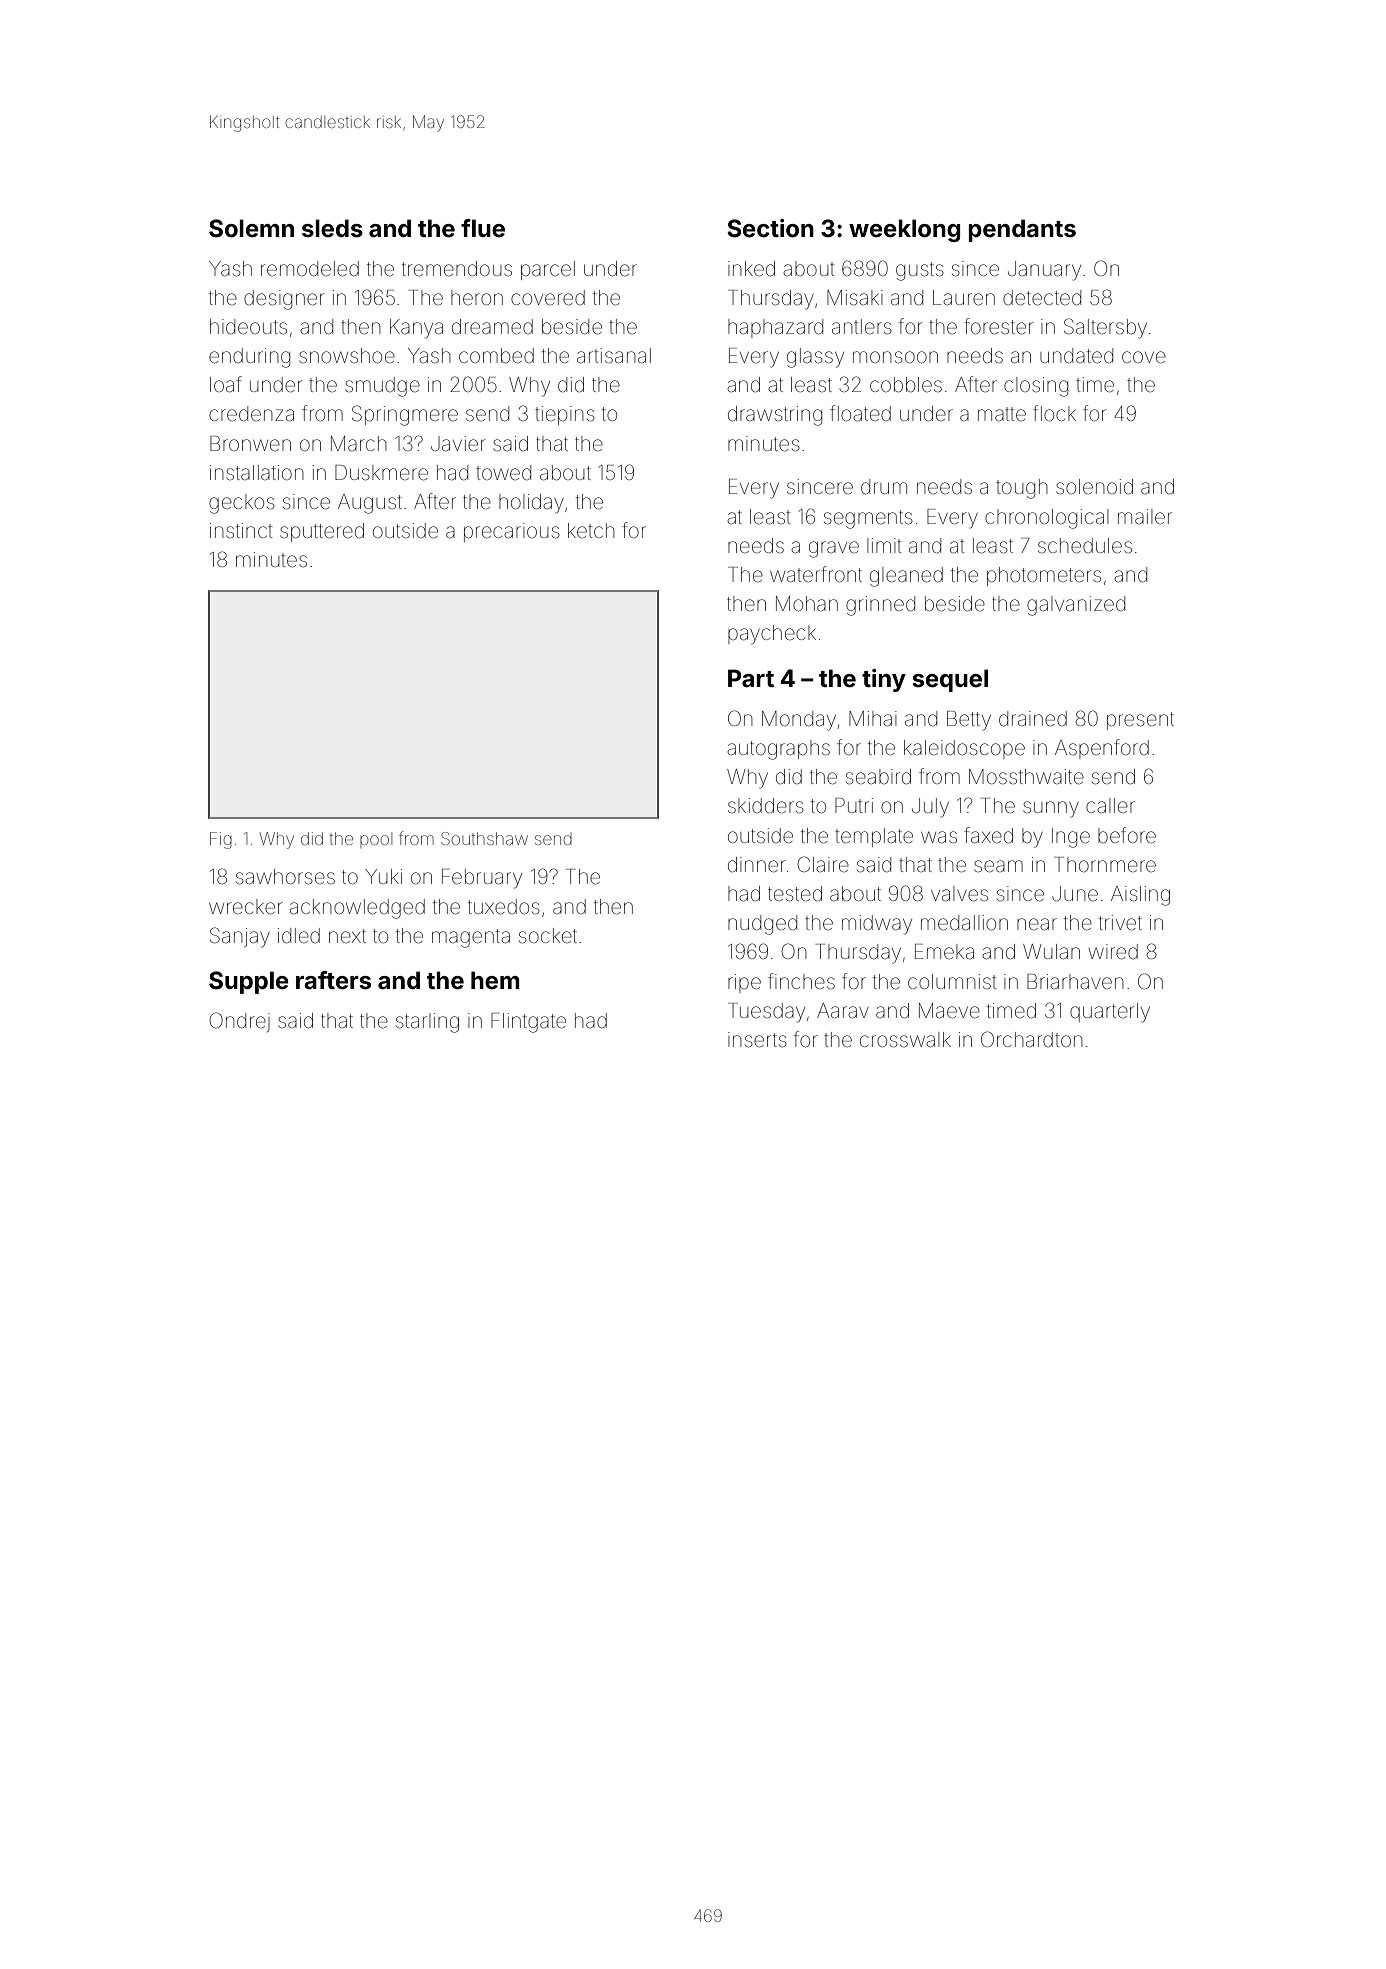  Describe the element at coordinates (376, 840) in the page. I see `pool` at that location.
